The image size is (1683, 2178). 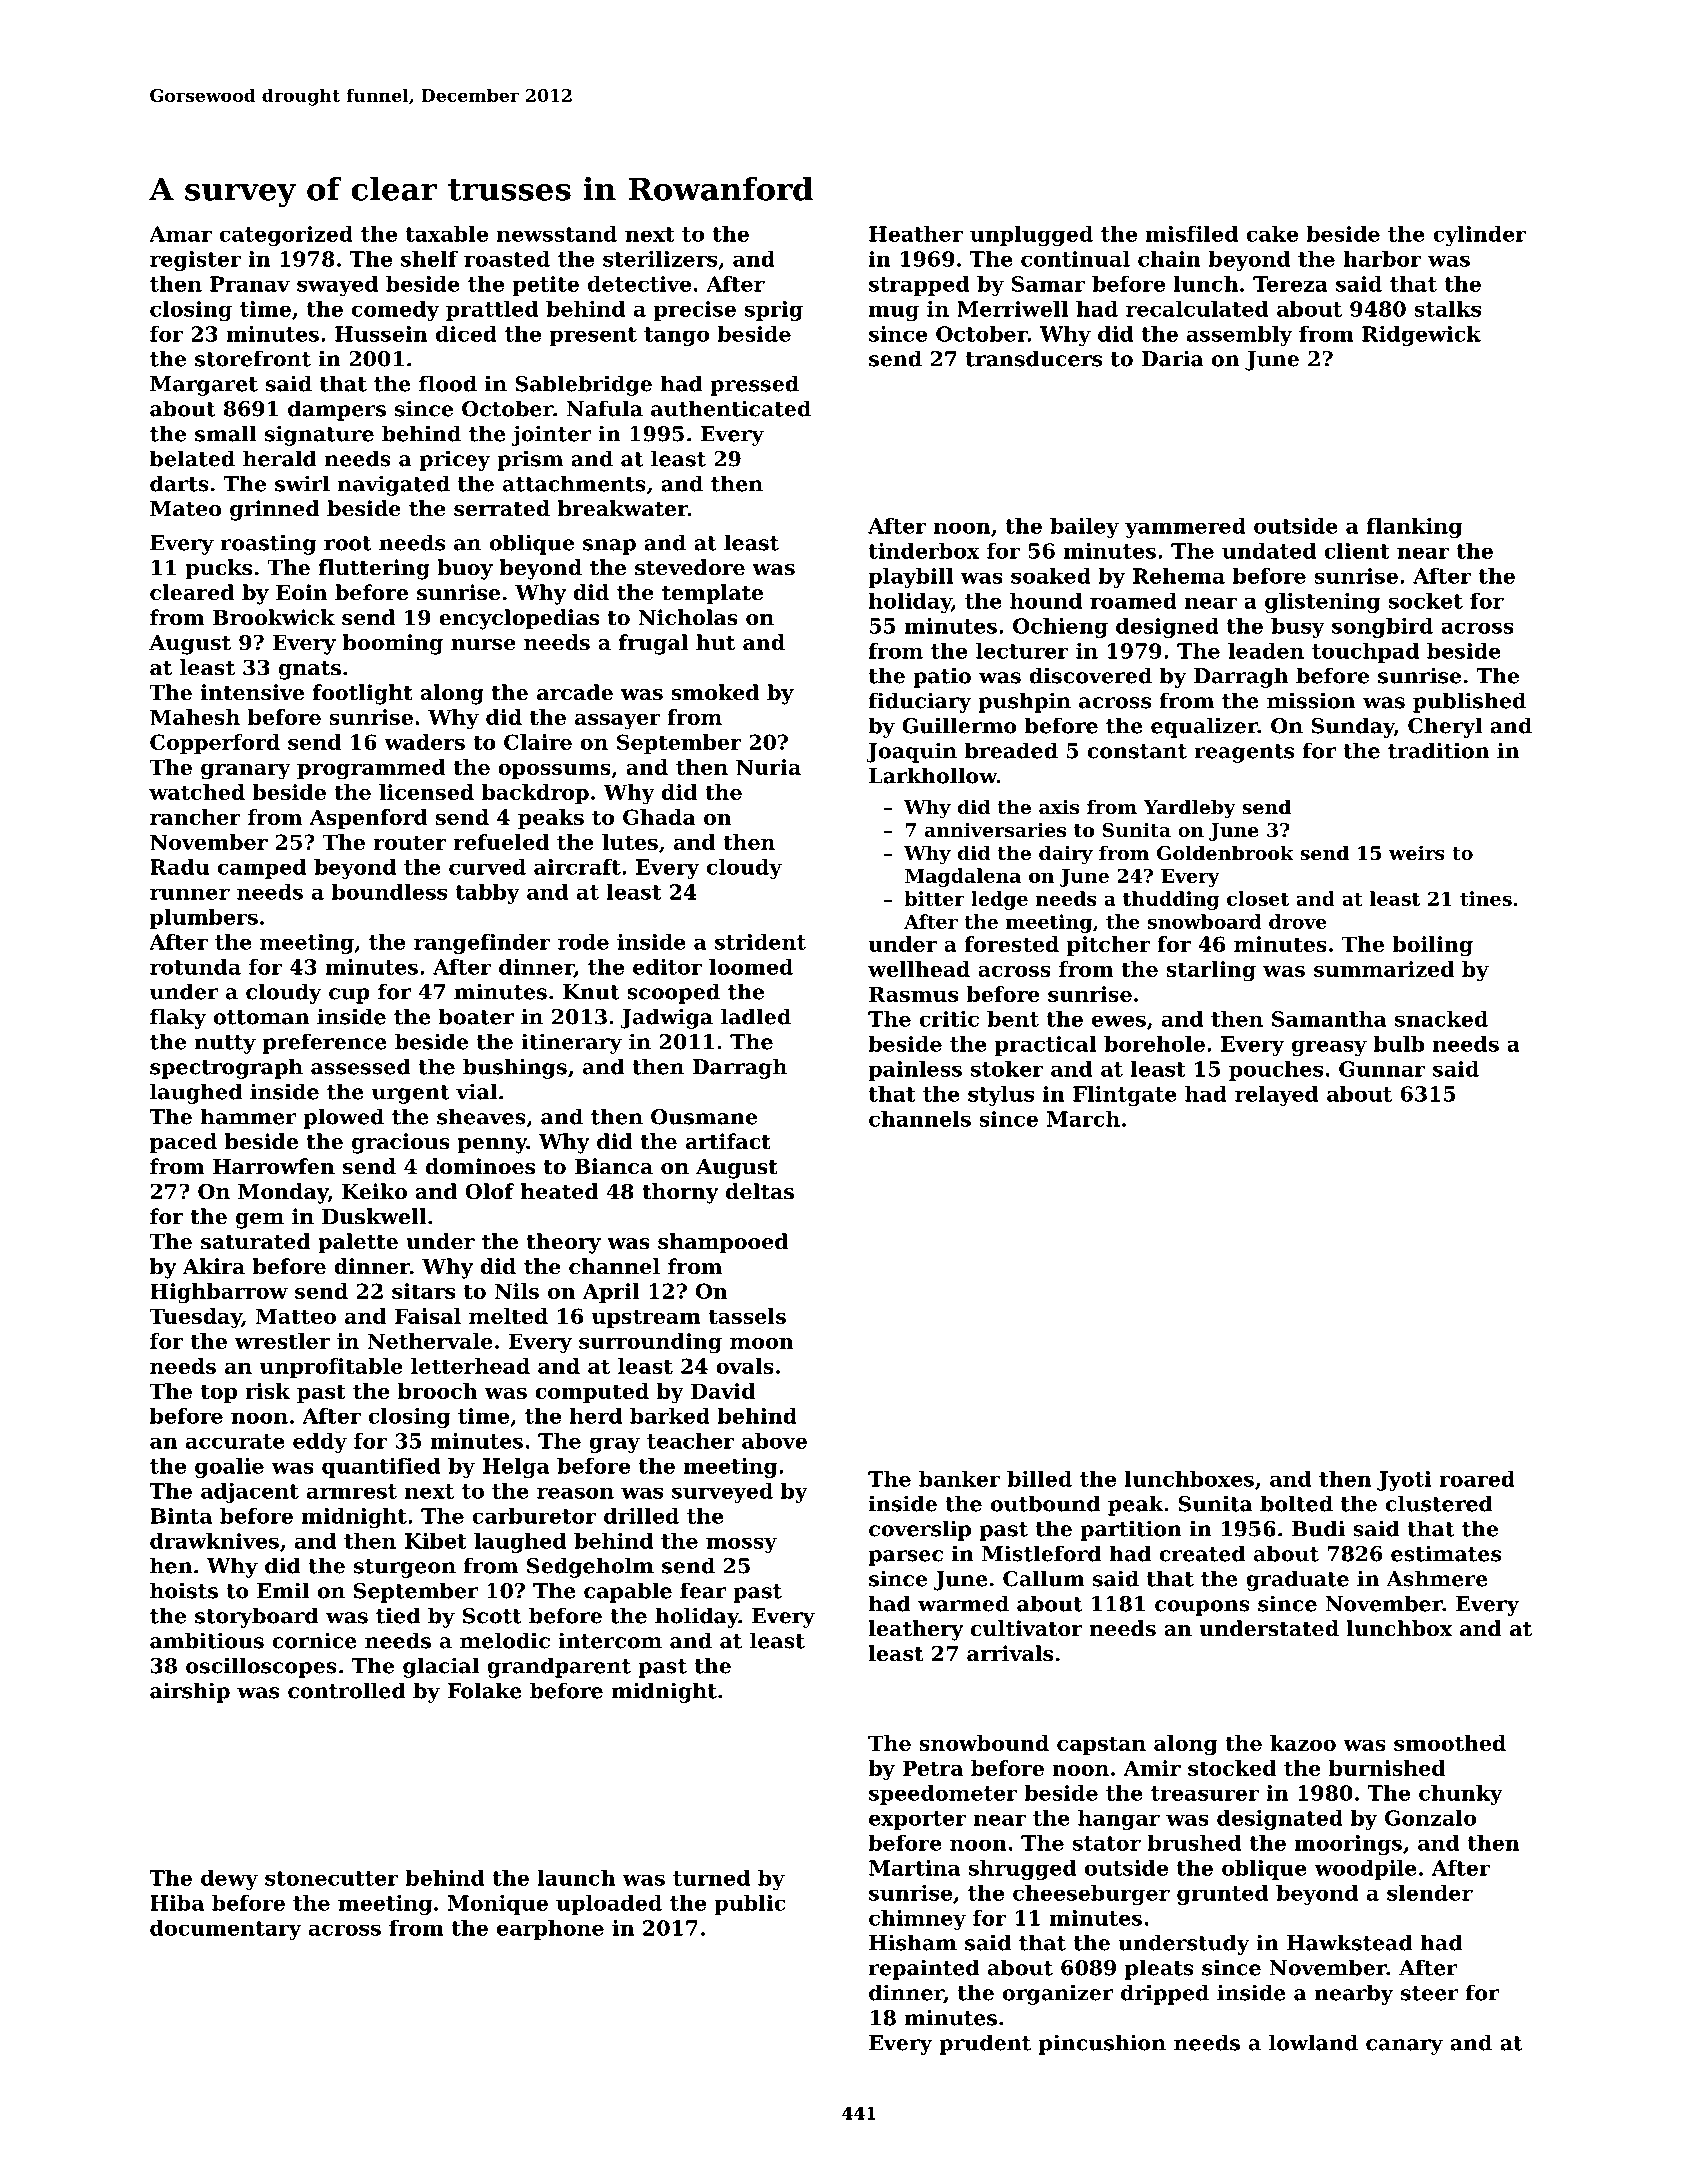 I want to click on camped, so click(x=262, y=869).
